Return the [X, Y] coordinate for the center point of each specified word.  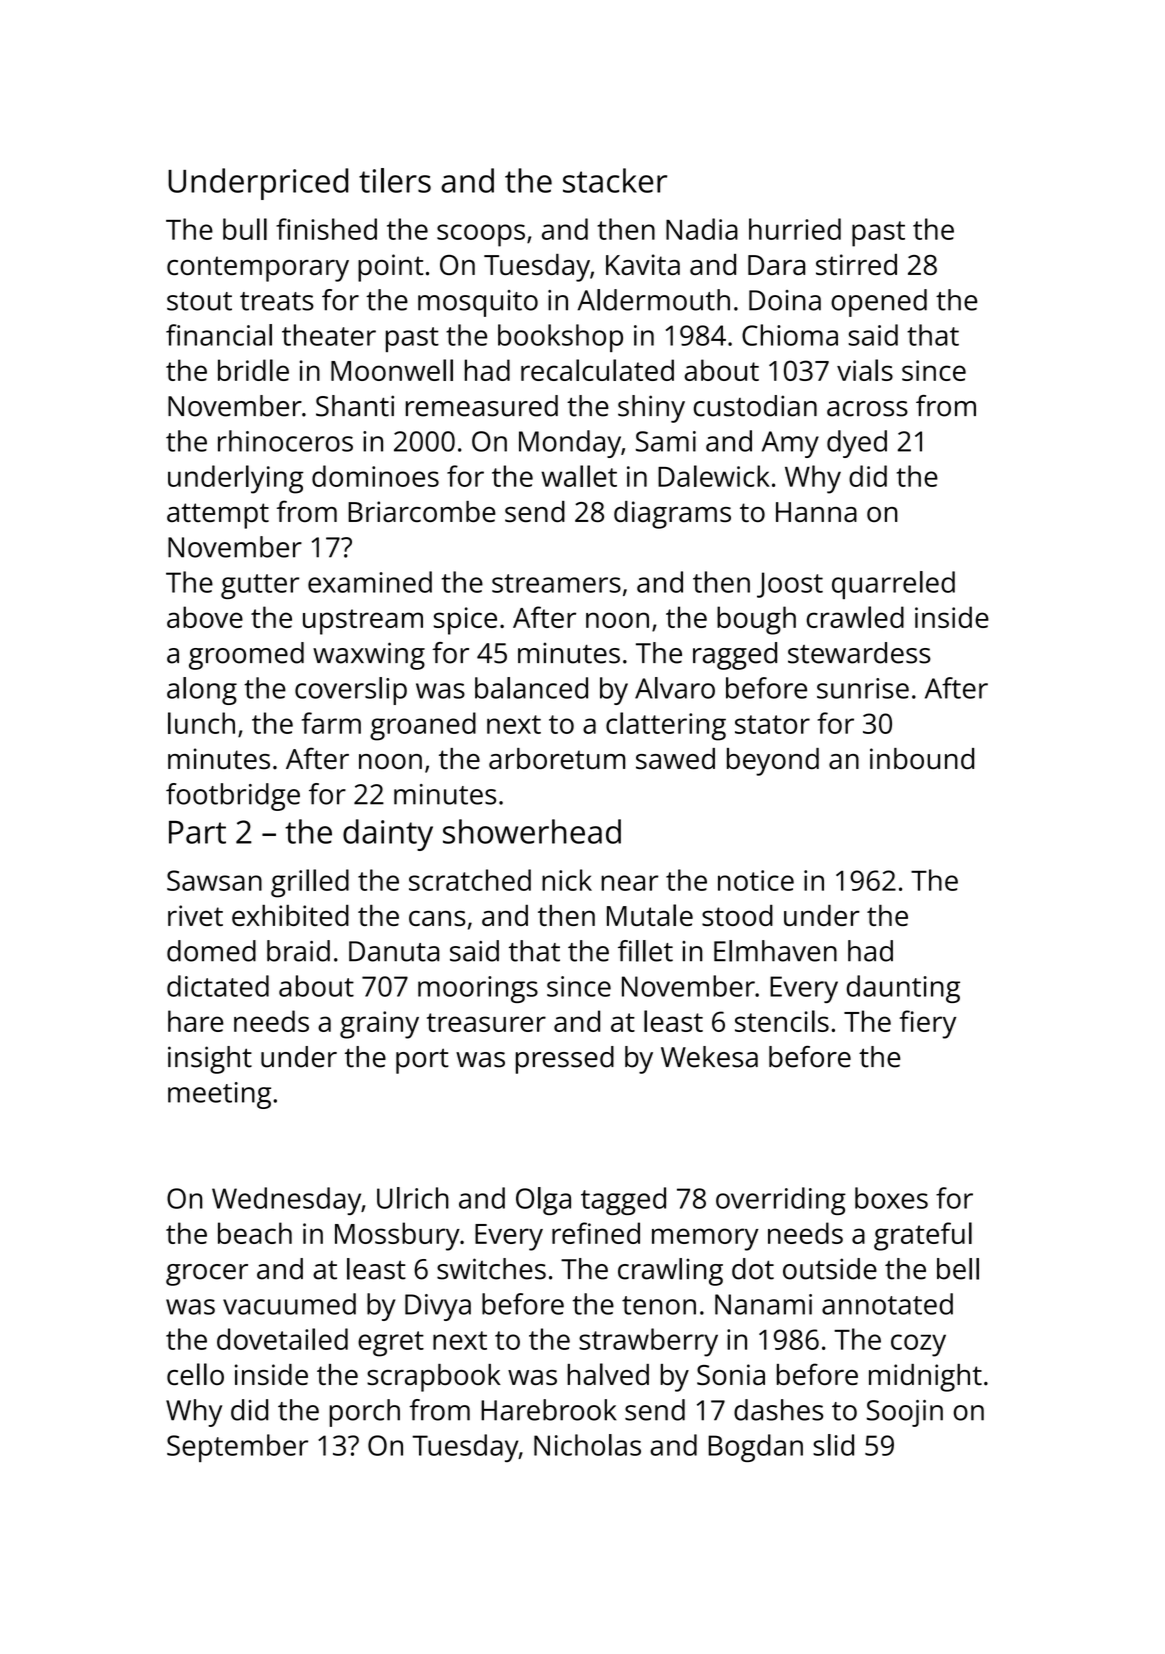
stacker [615, 180]
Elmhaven [775, 951]
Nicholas [587, 1445]
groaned [423, 726]
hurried [795, 229]
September [237, 1448]
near [630, 883]
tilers [395, 180]
